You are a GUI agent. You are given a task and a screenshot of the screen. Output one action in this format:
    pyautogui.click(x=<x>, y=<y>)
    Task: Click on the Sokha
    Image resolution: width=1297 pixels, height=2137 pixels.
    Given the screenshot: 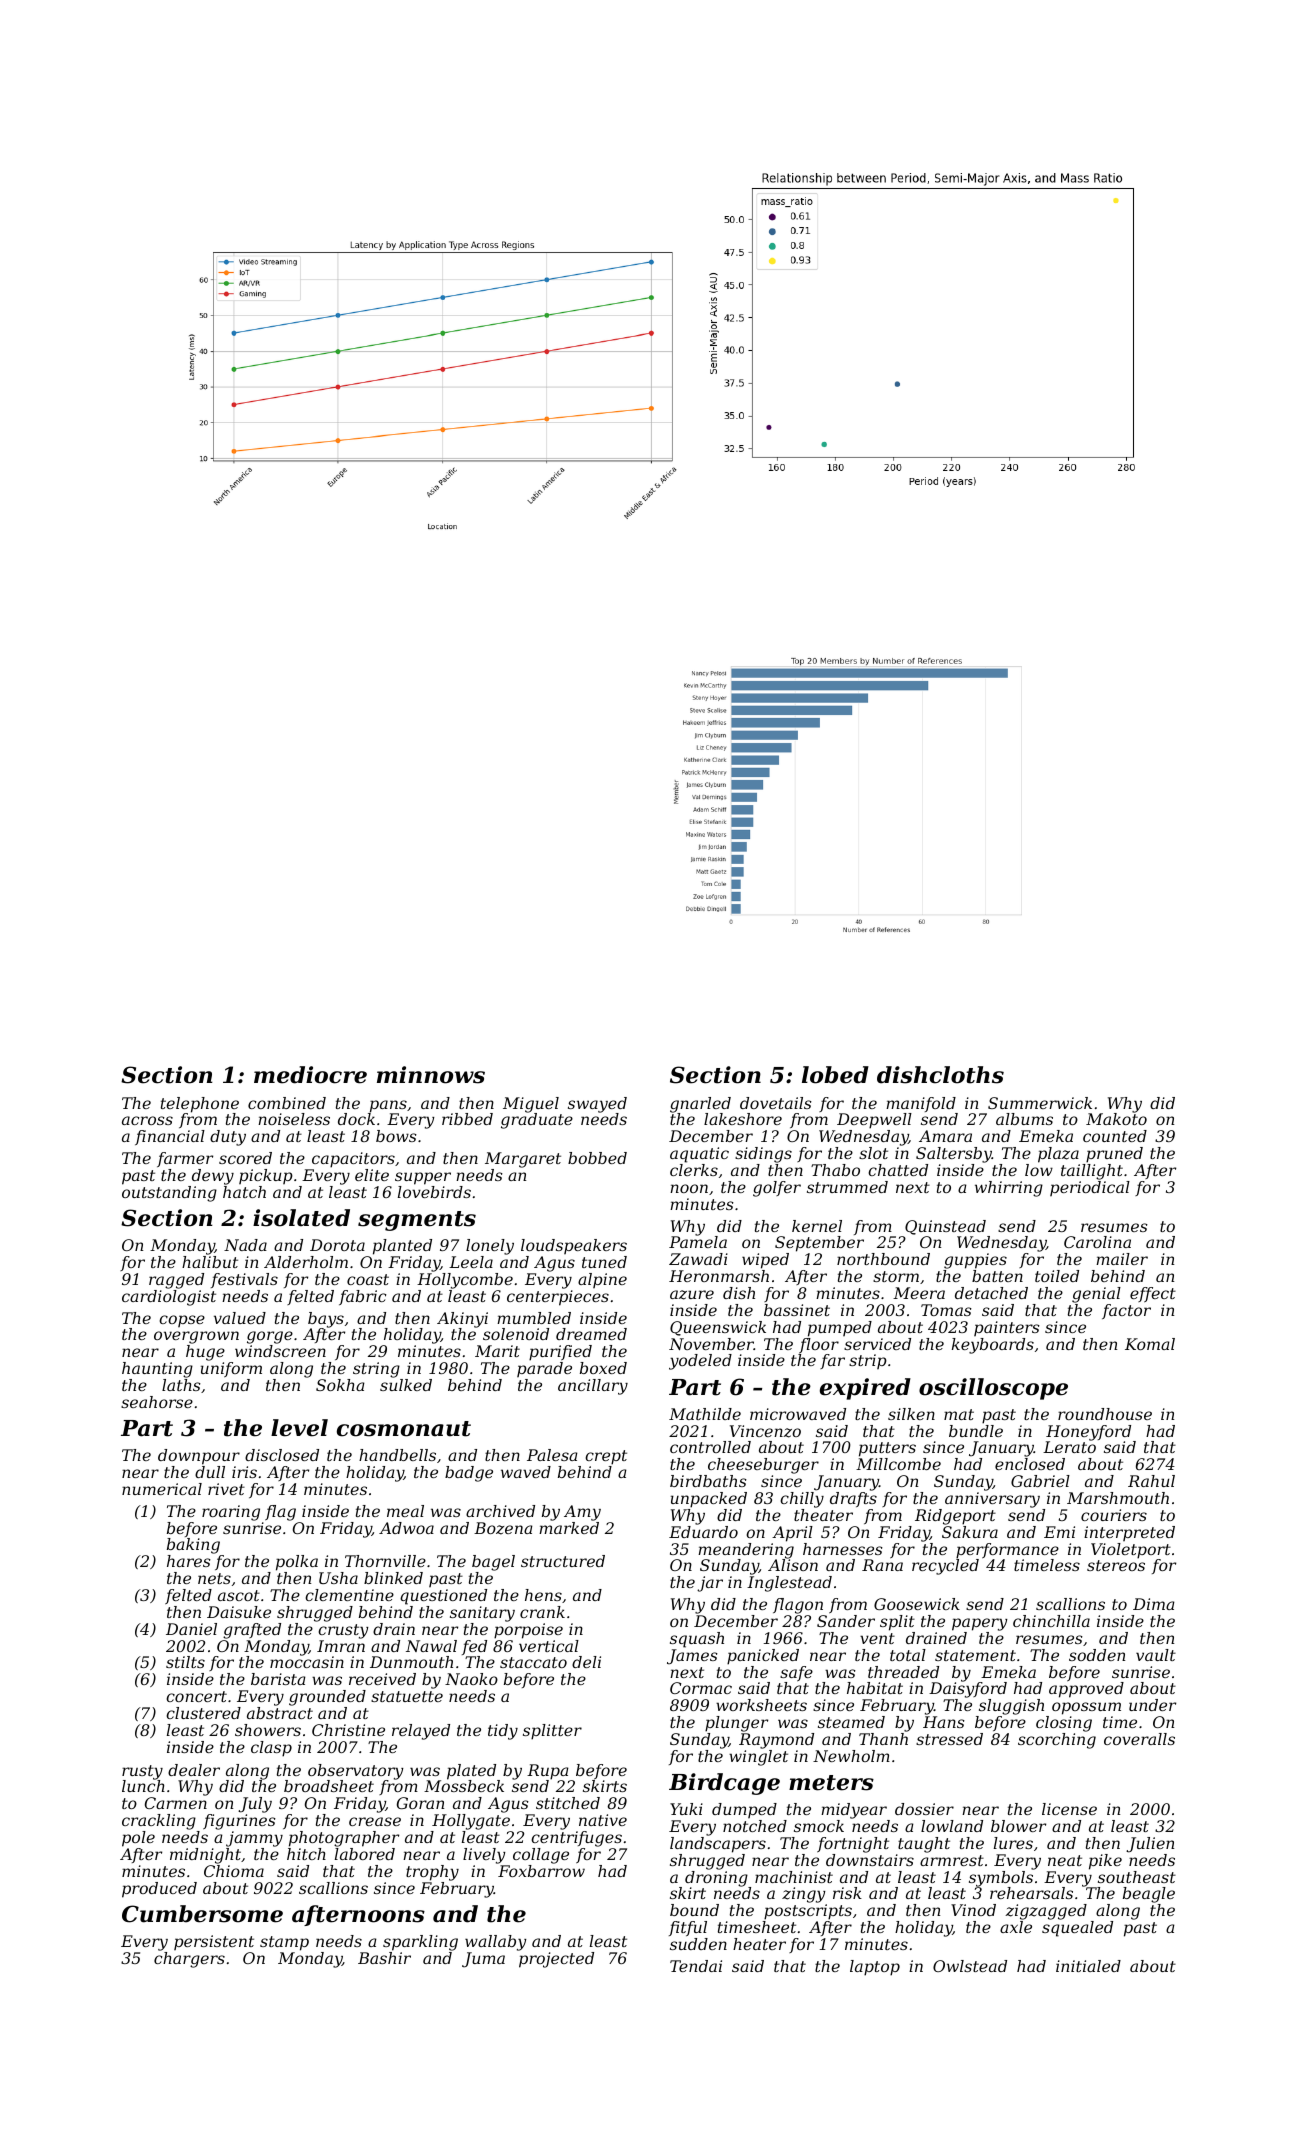 What is the action you would take?
    pyautogui.click(x=340, y=1385)
